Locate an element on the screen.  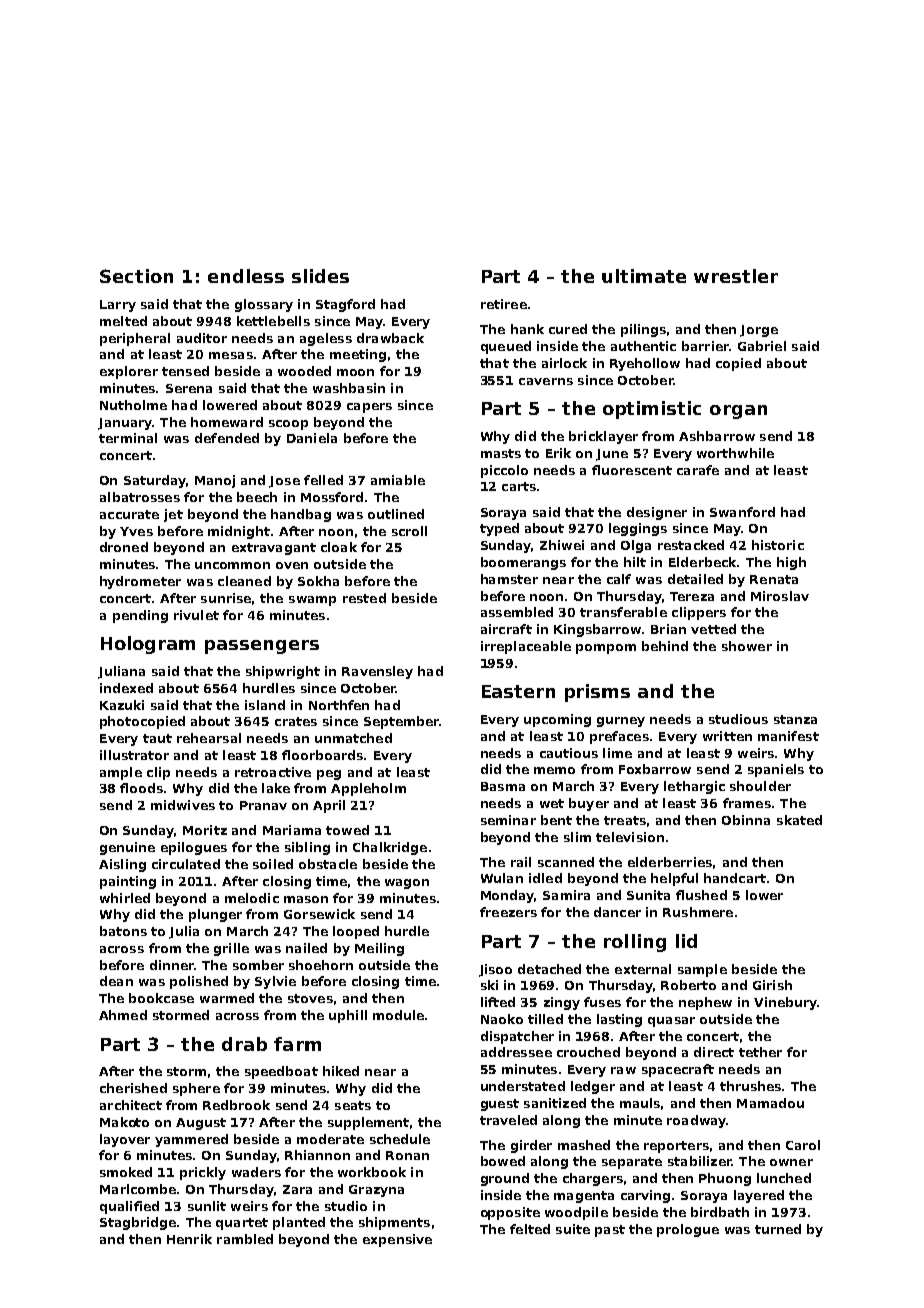
wrestler is located at coordinates (736, 276).
